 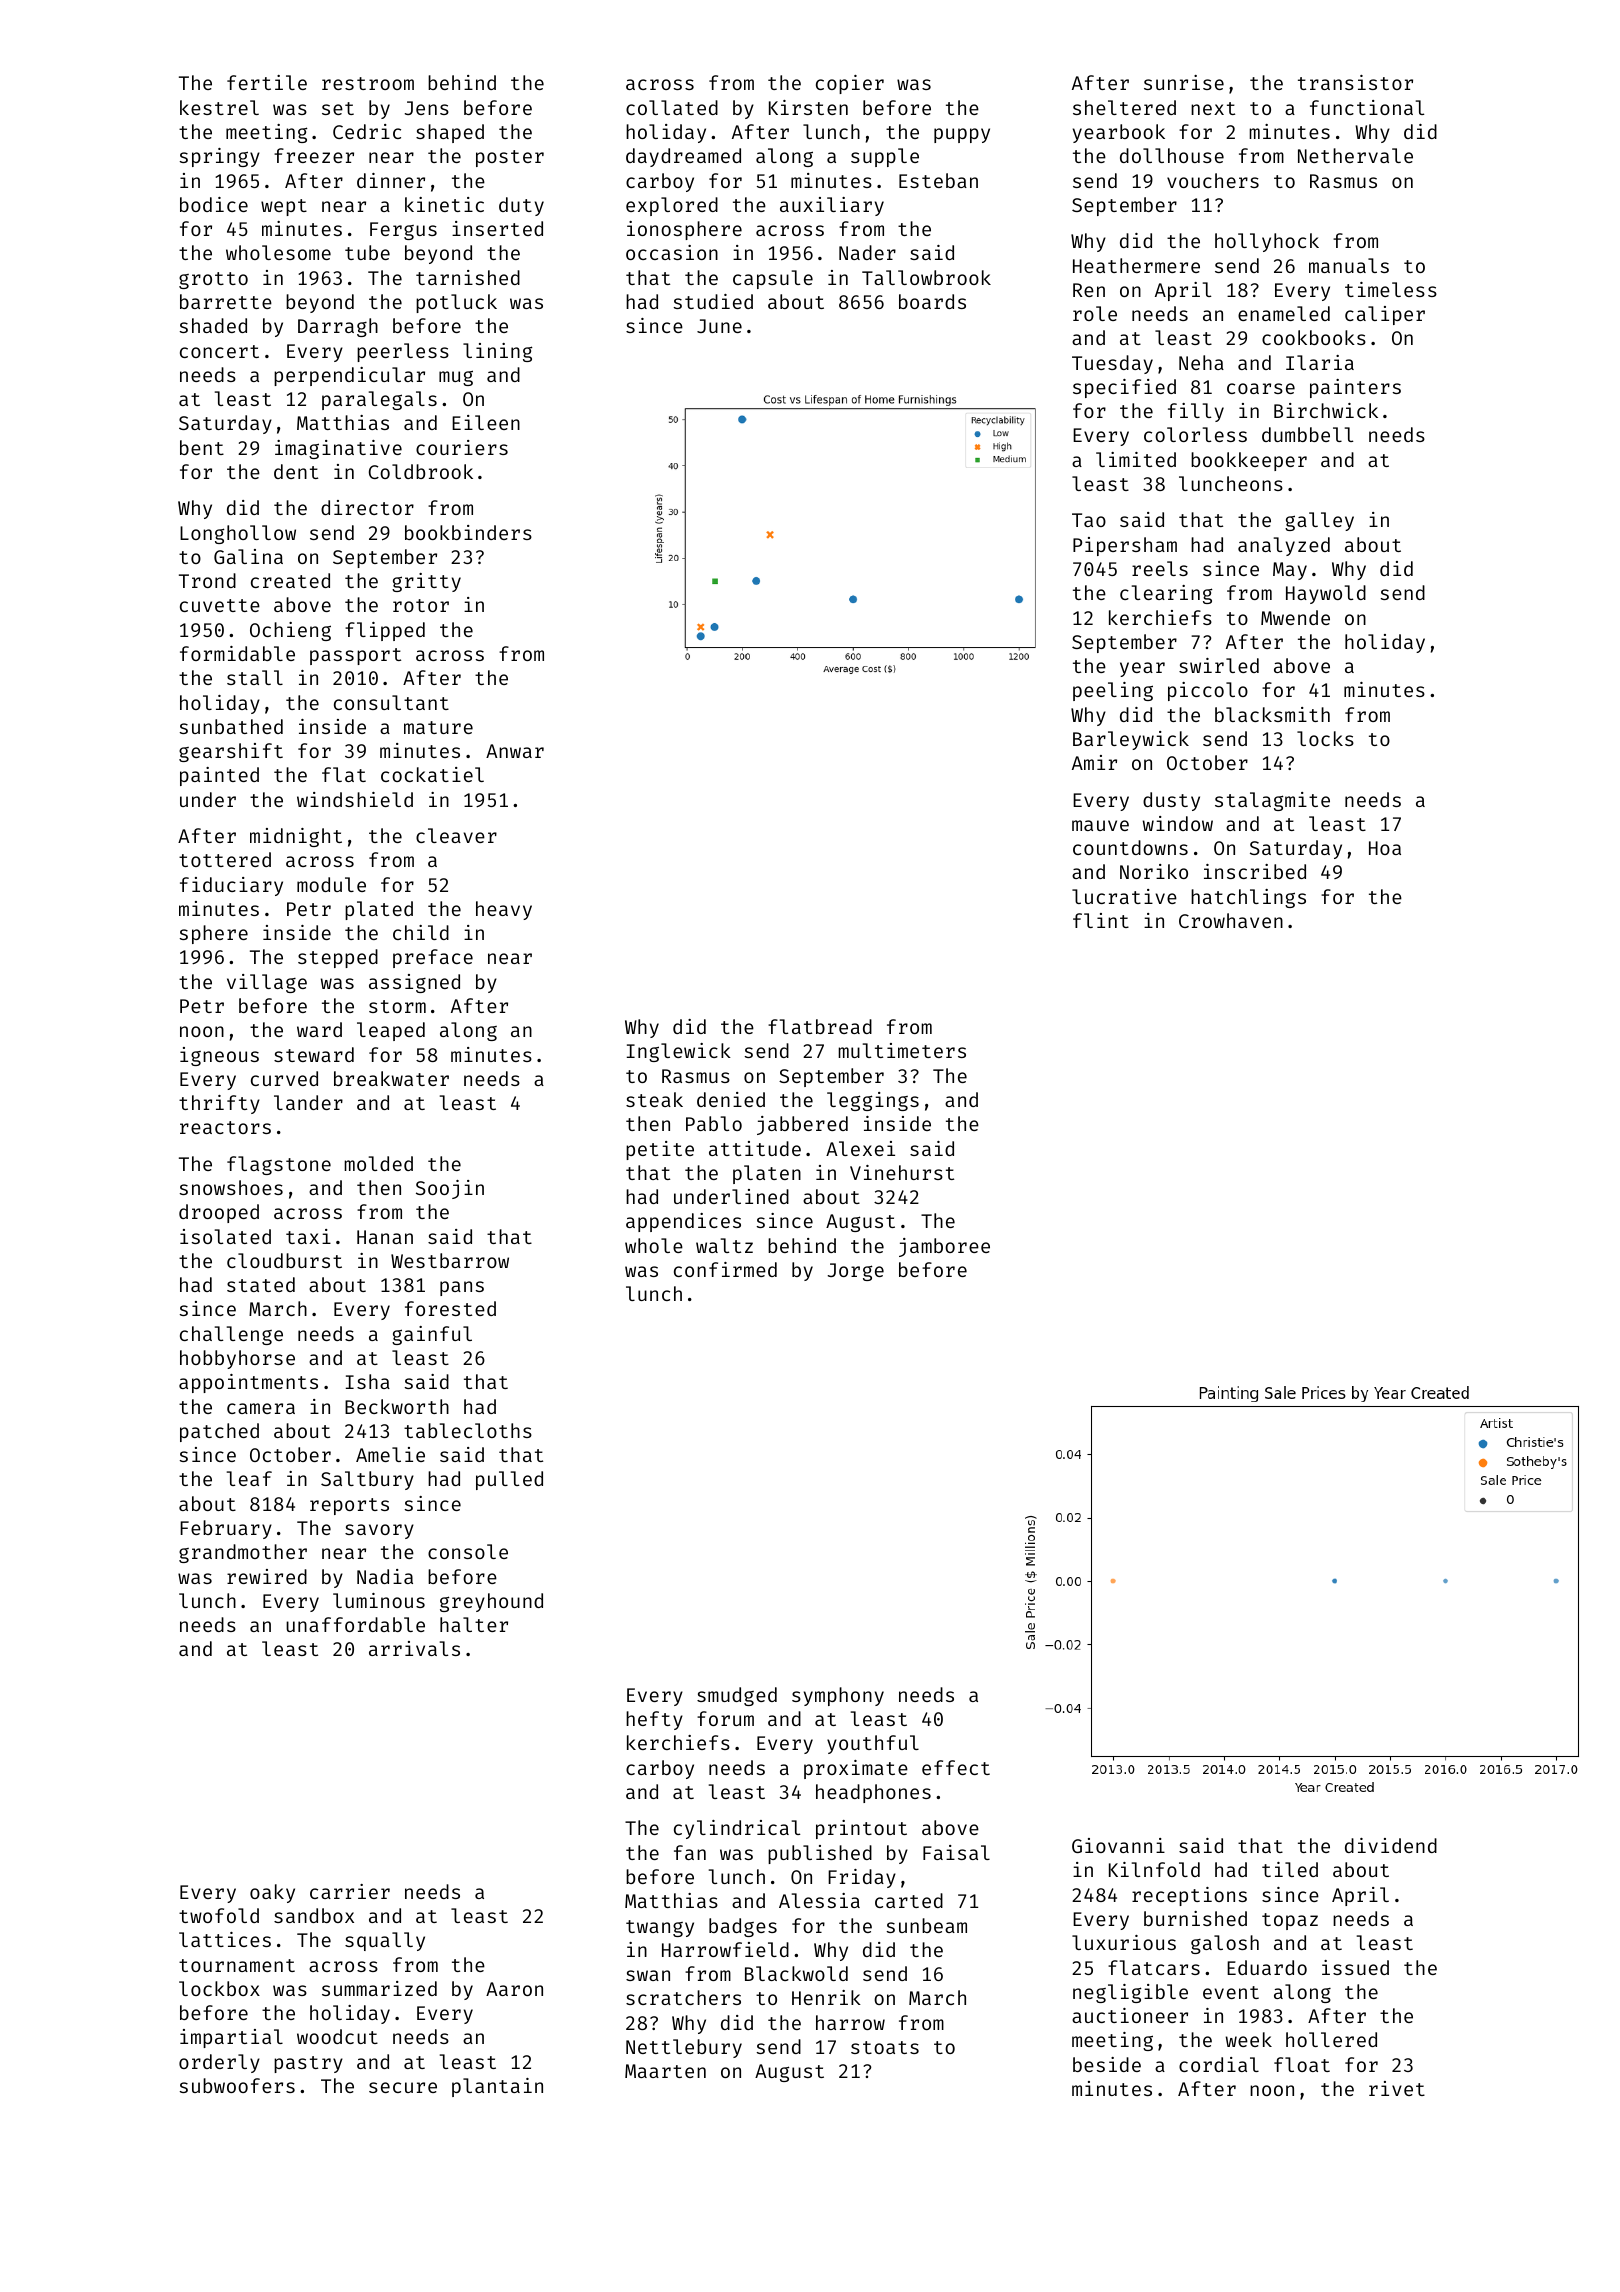 What do you see at coordinates (1219, 2064) in the screenshot?
I see `cordial` at bounding box center [1219, 2064].
